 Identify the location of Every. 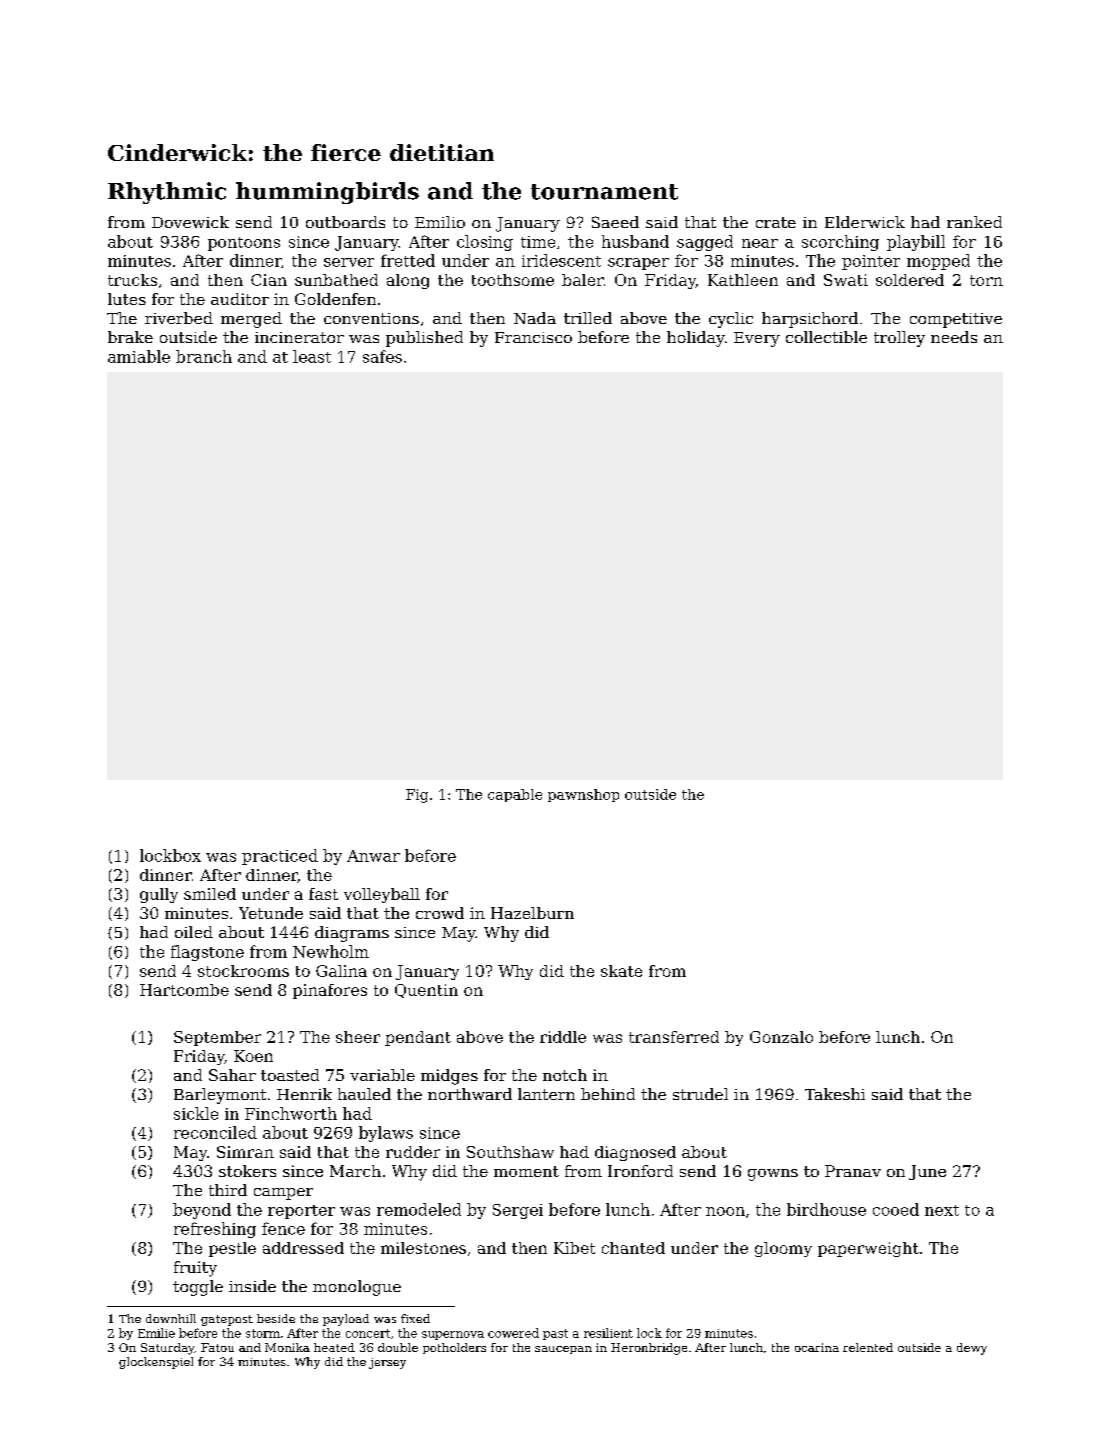
(757, 339).
